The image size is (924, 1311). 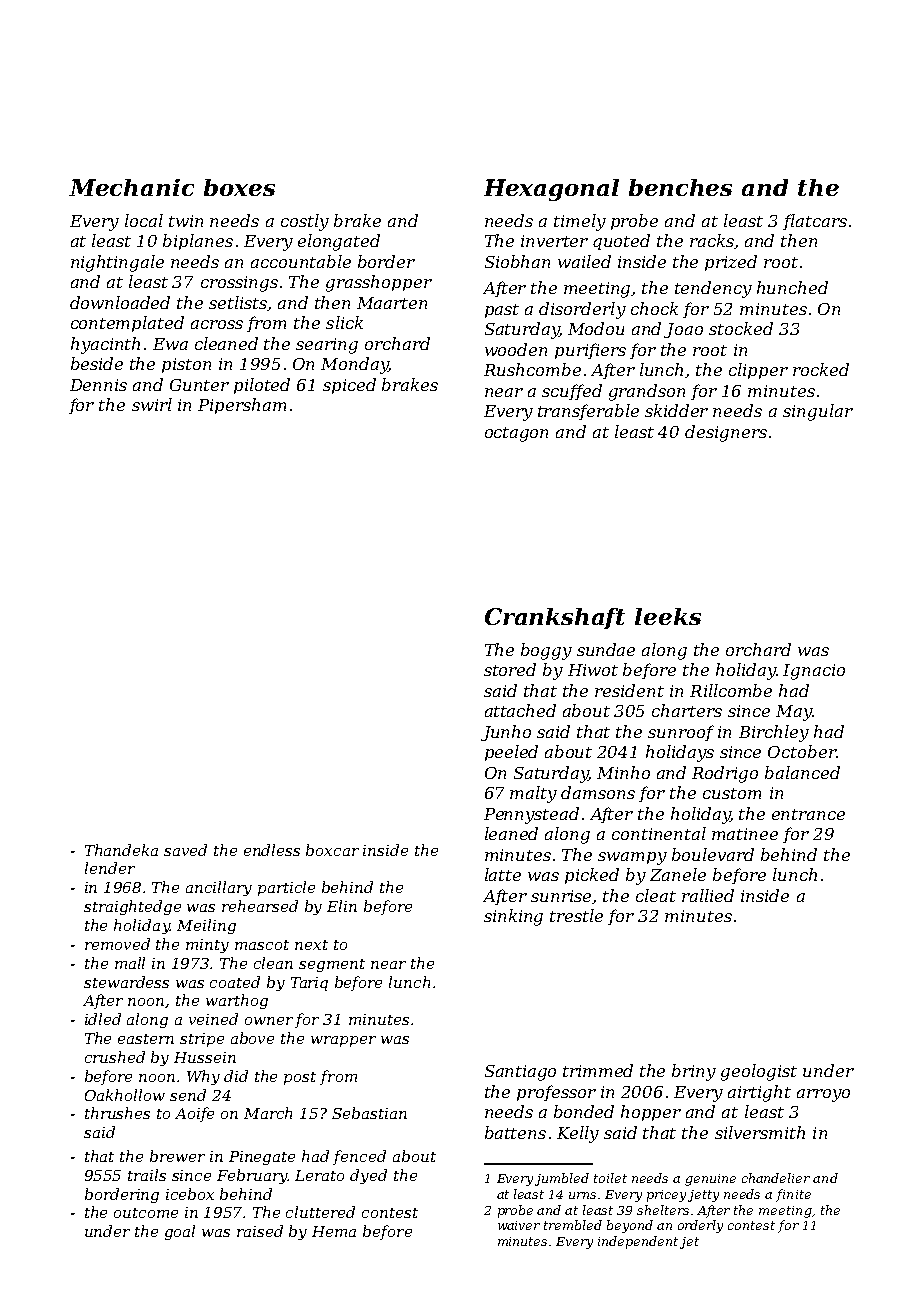 What do you see at coordinates (117, 1113) in the image?
I see `thrushes` at bounding box center [117, 1113].
